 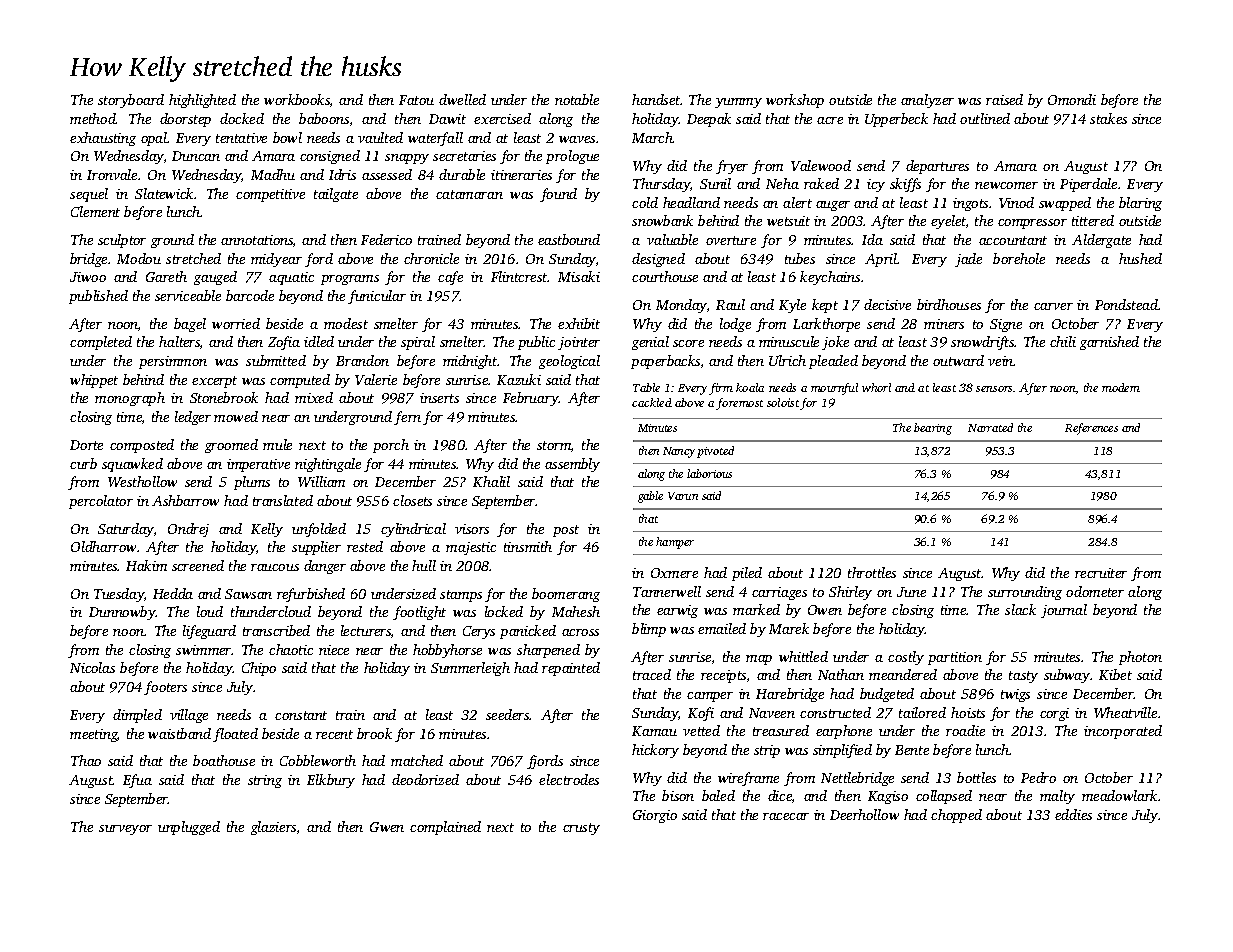 I want to click on photon, so click(x=1140, y=658).
